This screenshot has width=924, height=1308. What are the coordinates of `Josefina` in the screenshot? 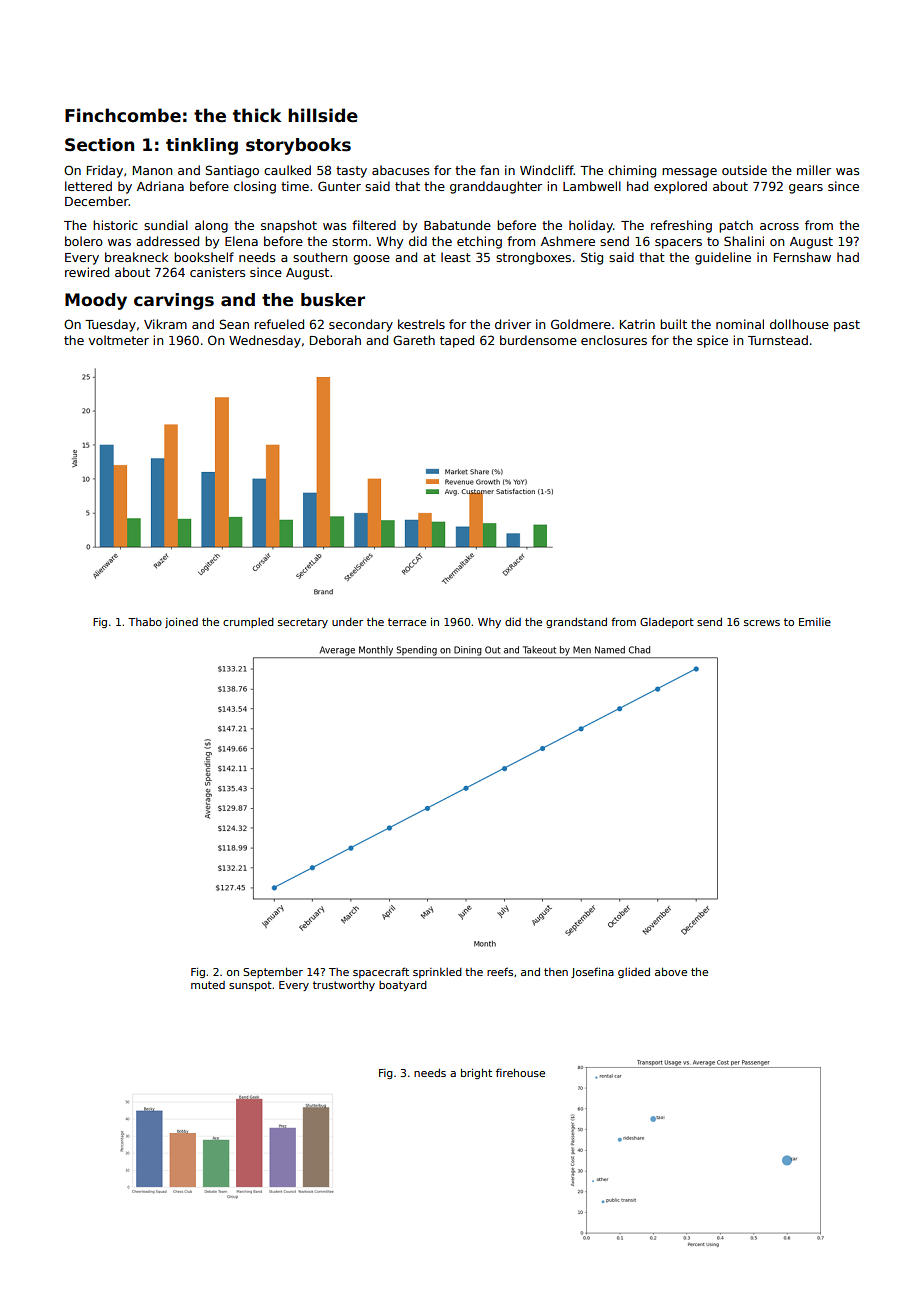 It's located at (592, 972).
